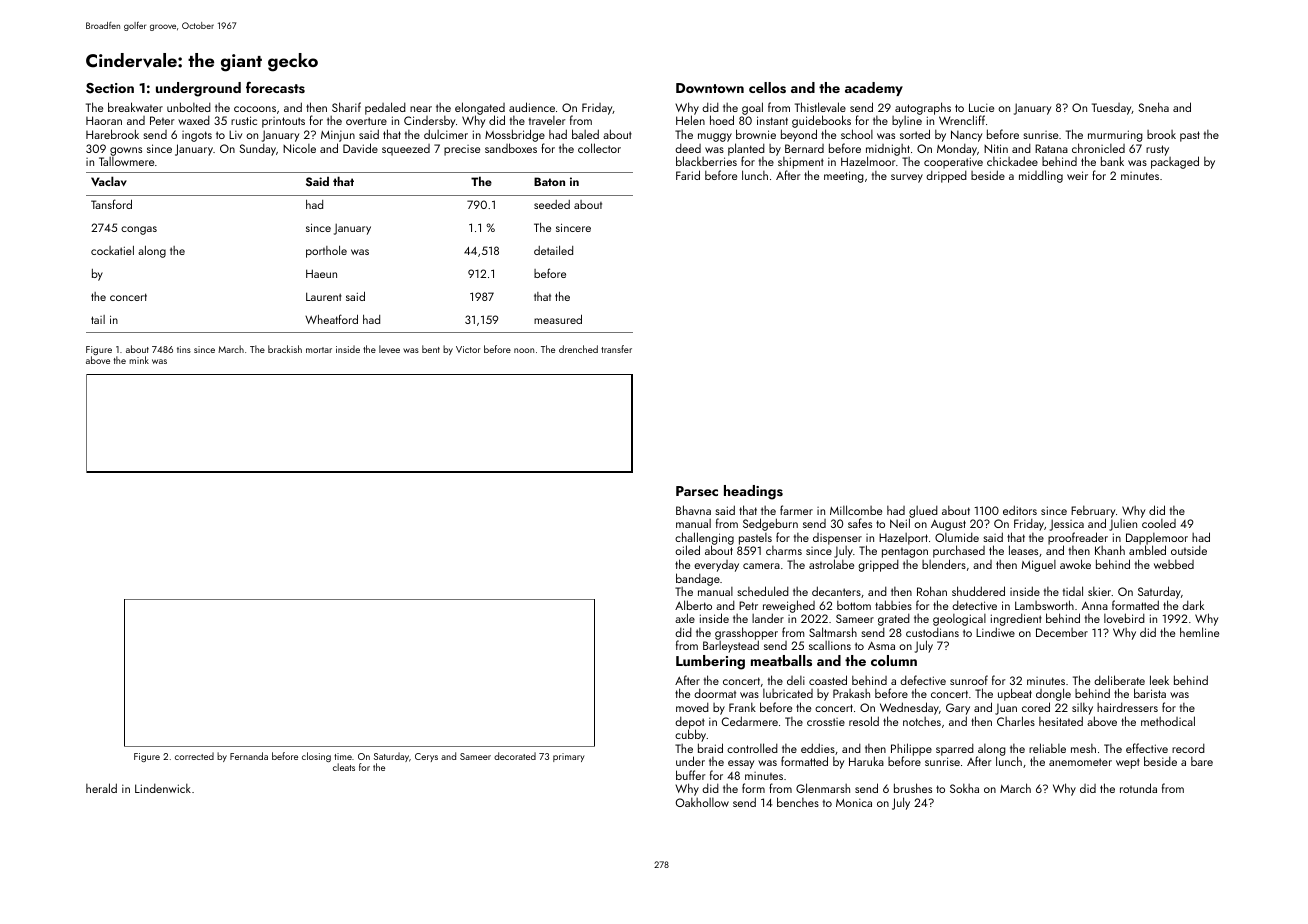  What do you see at coordinates (275, 87) in the screenshot?
I see `forecasts` at bounding box center [275, 87].
